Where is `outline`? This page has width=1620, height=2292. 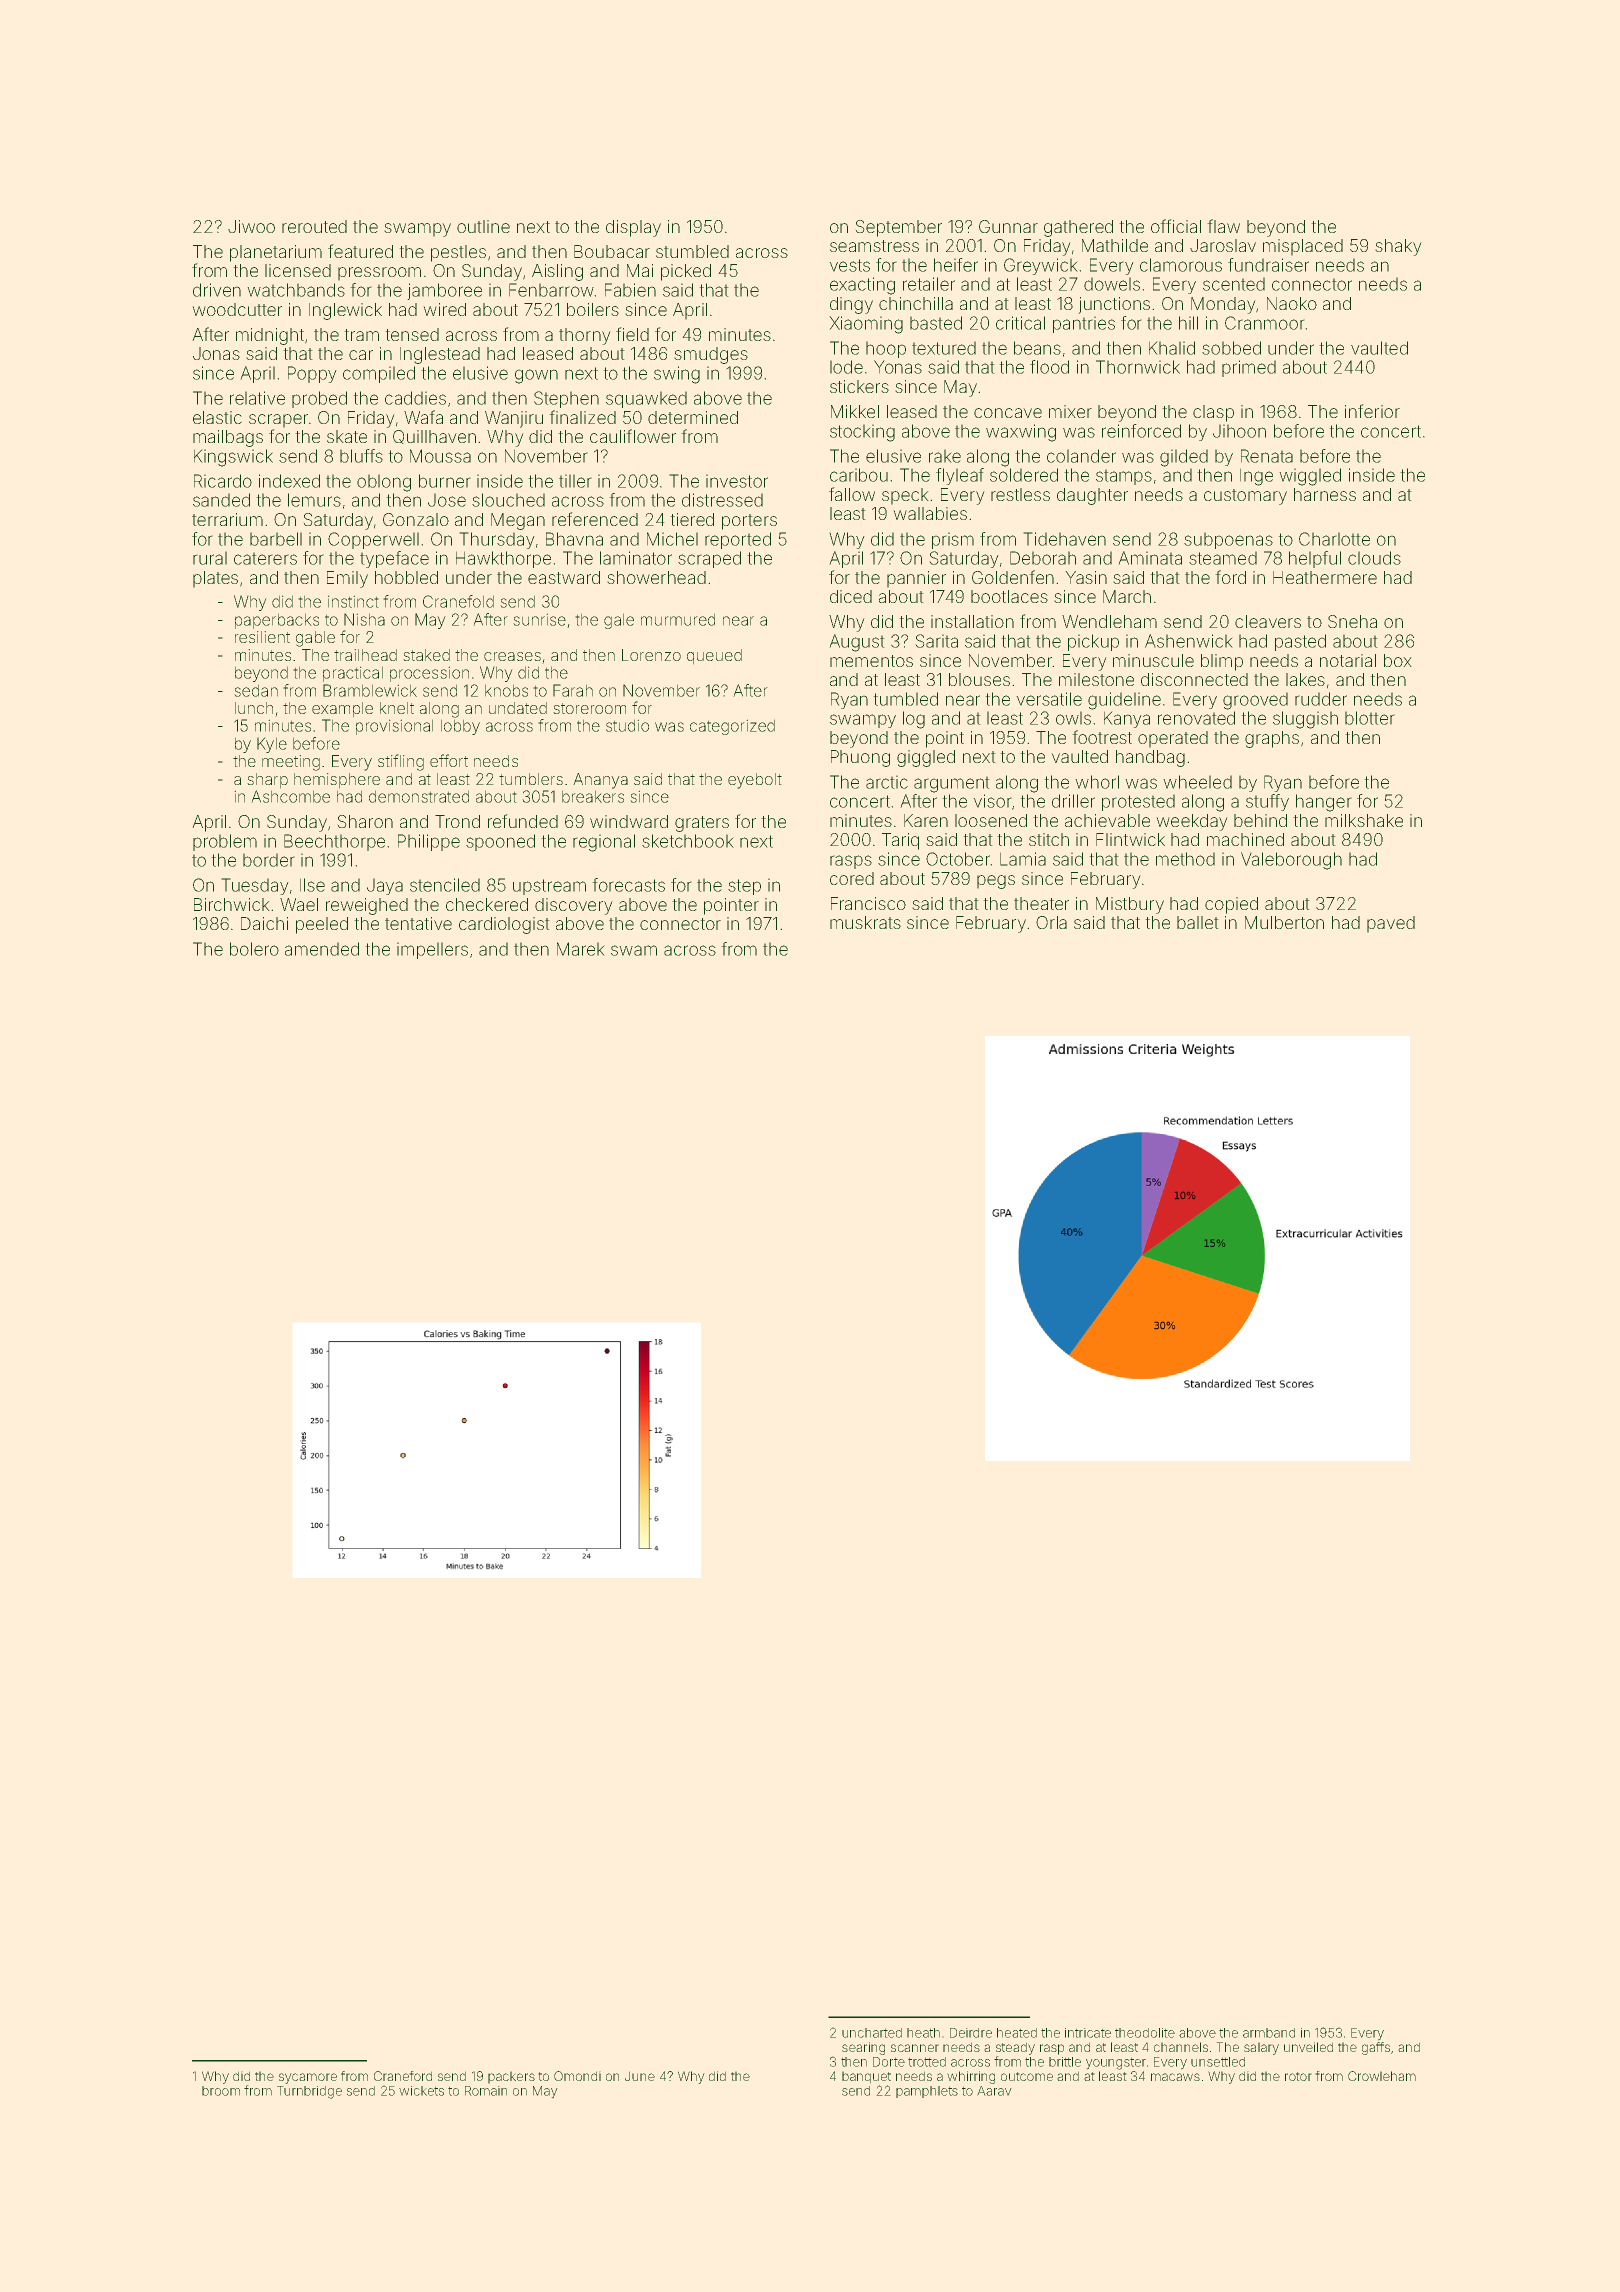 outline is located at coordinates (483, 226).
